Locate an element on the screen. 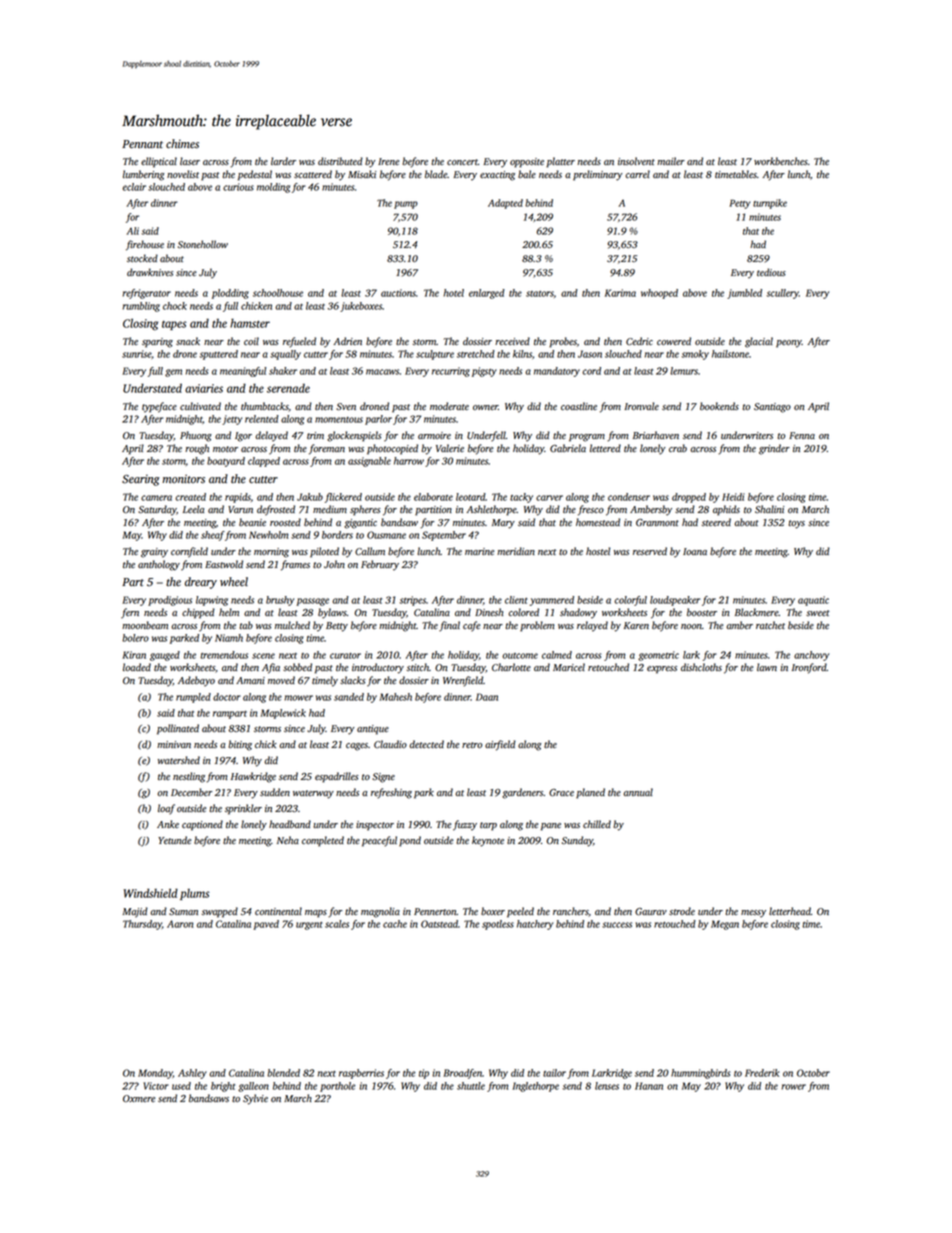 The width and height of the screenshot is (952, 1233). Adapted is located at coordinates (505, 204).
